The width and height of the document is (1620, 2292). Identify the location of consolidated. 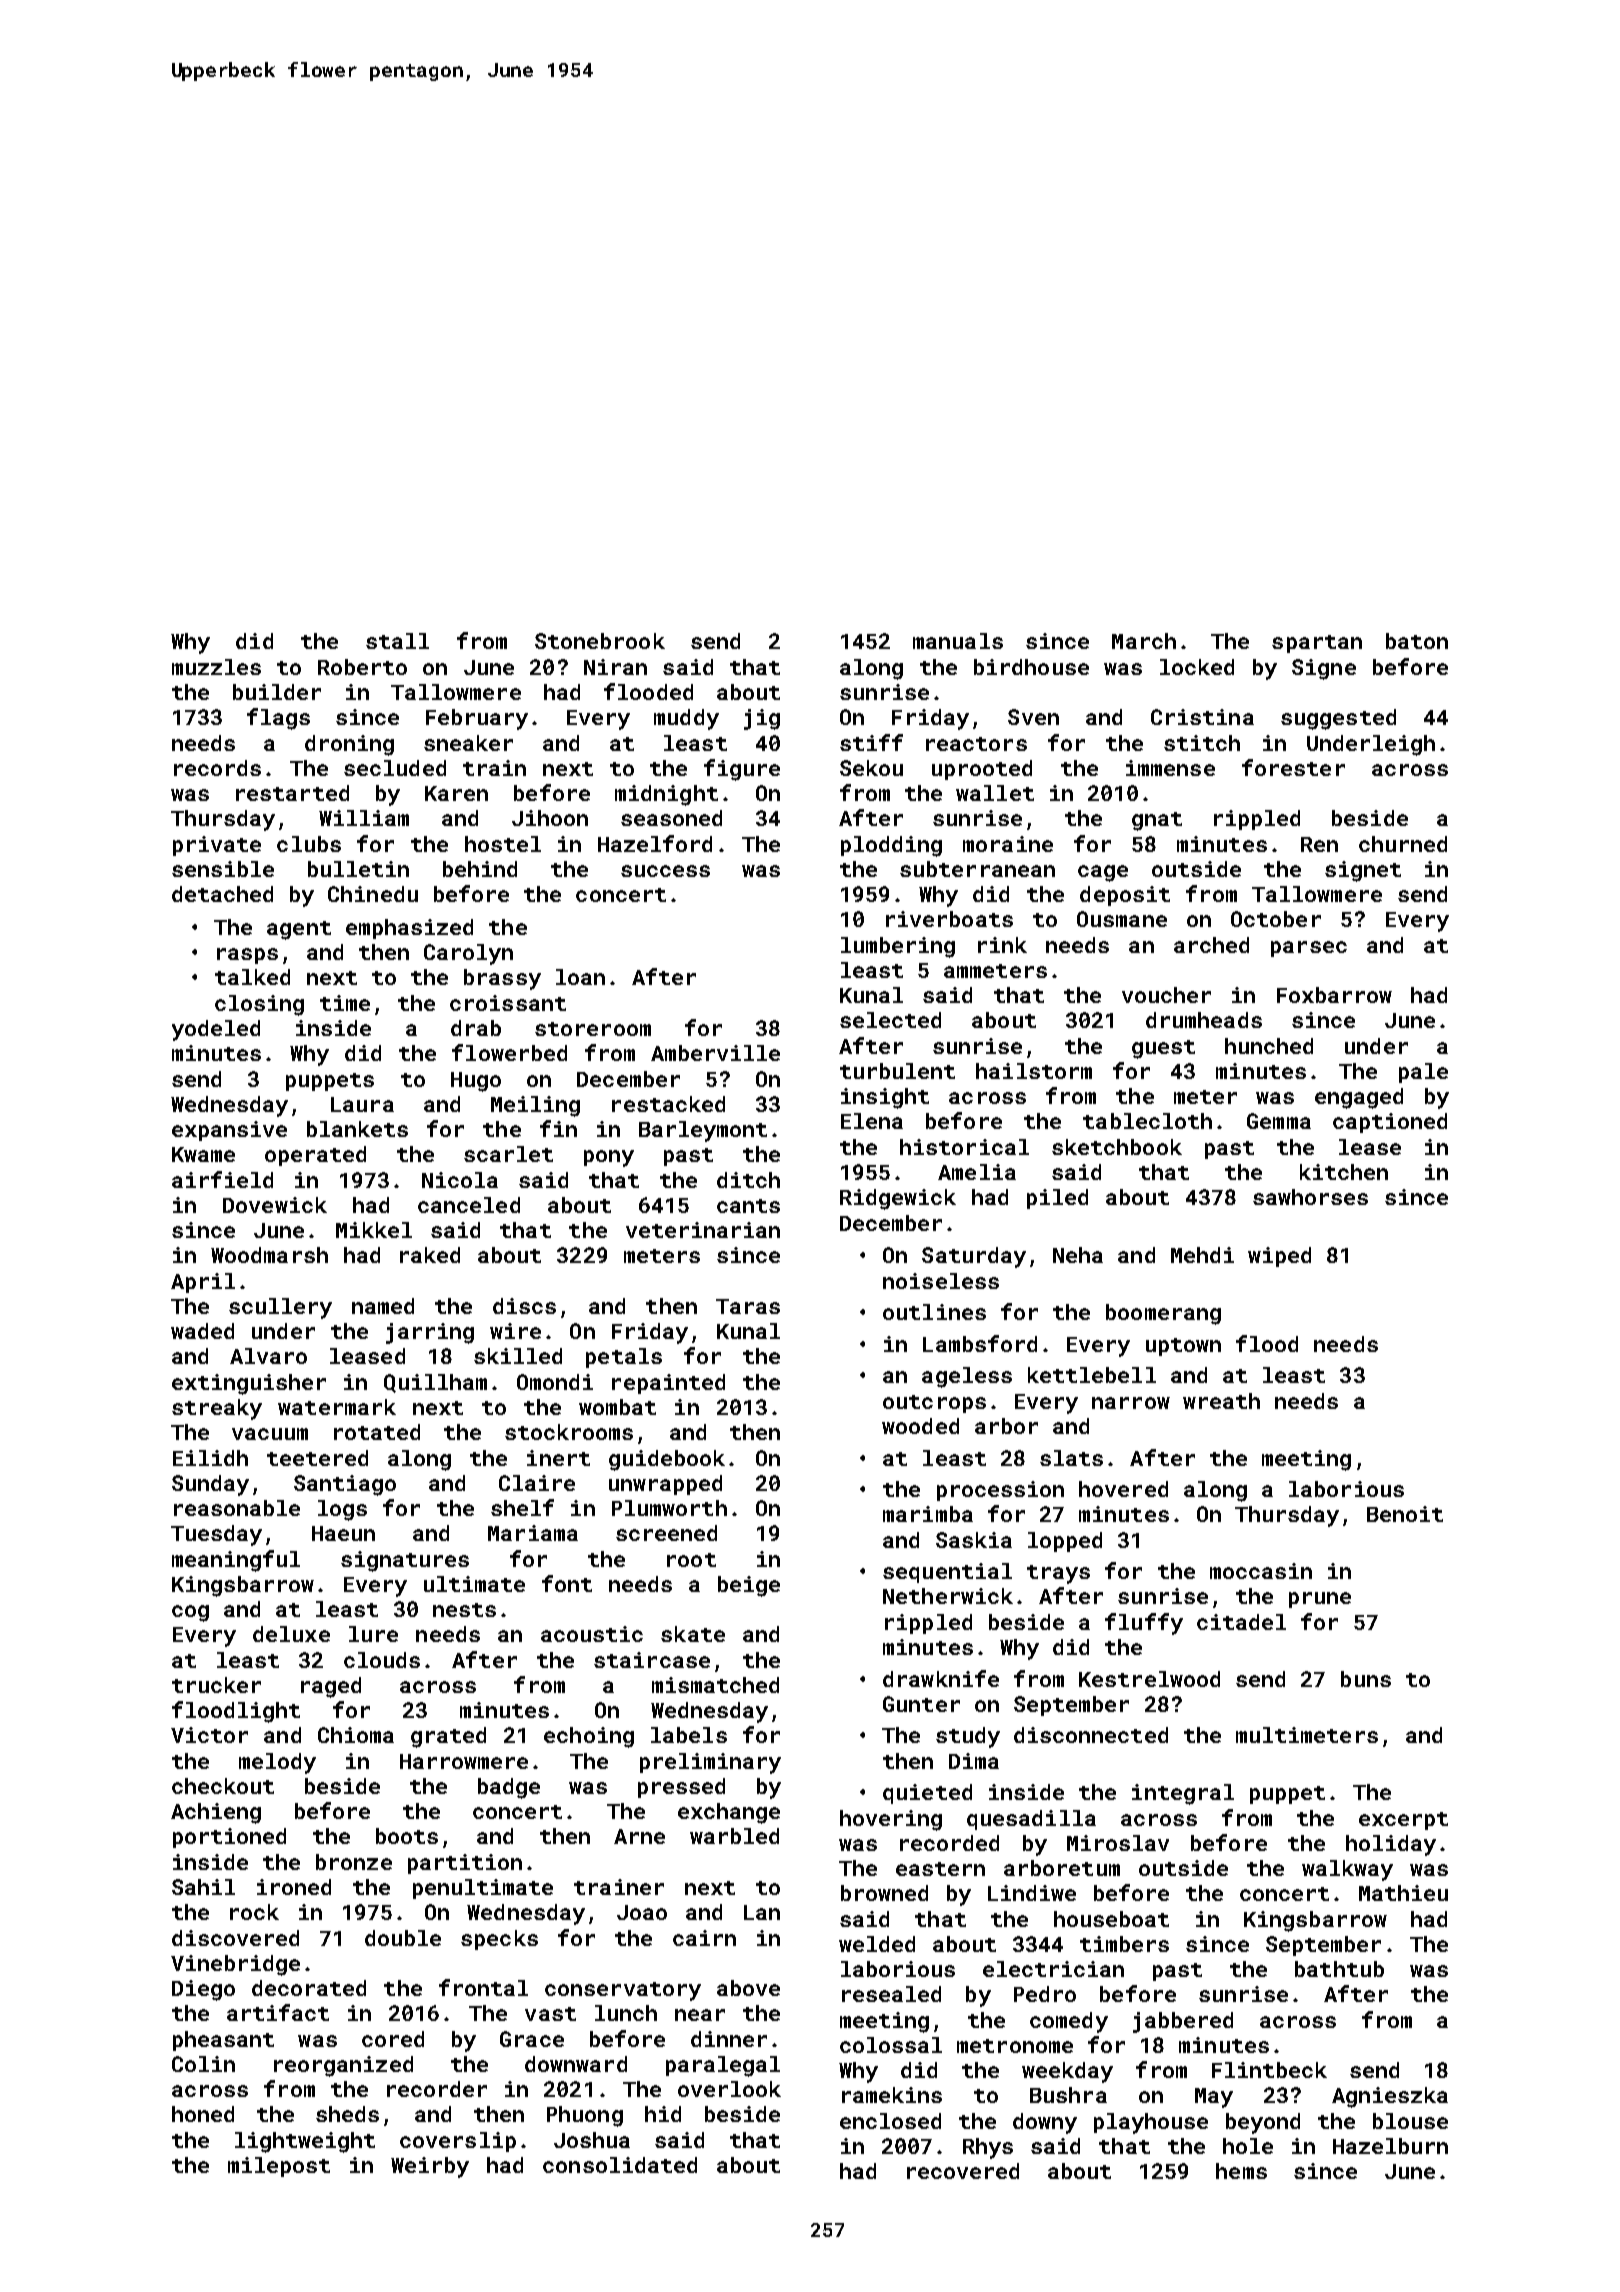
(620, 2165).
